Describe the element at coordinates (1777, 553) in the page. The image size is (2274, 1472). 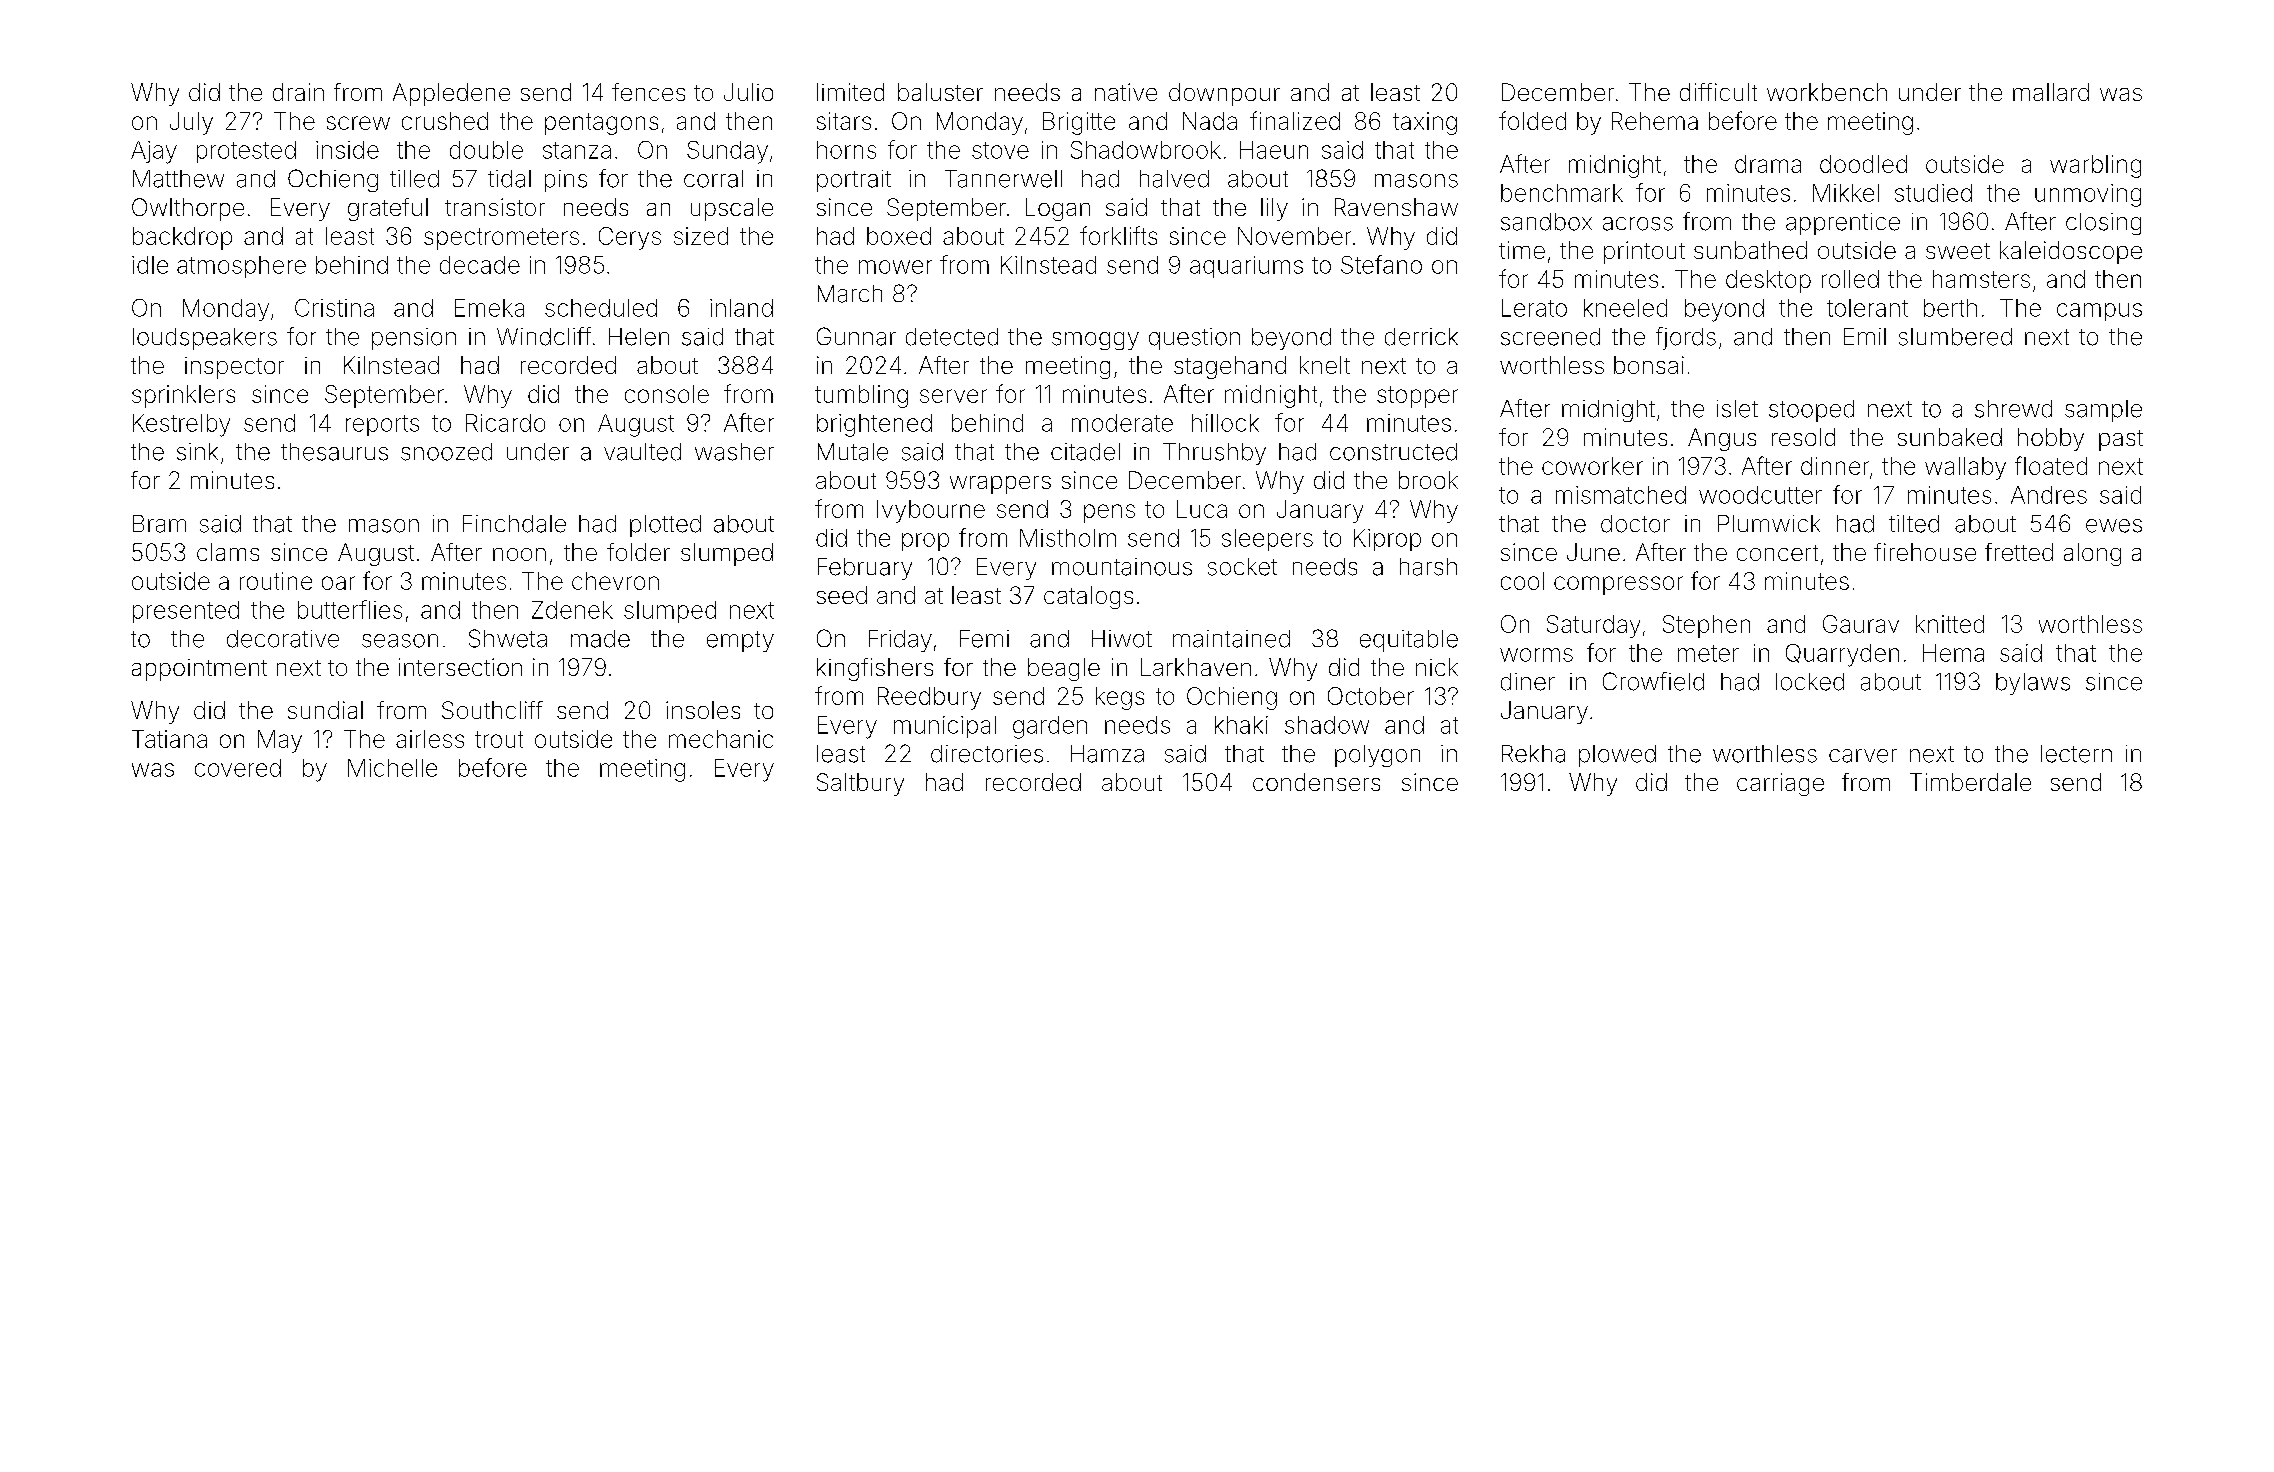
I see `concert` at that location.
